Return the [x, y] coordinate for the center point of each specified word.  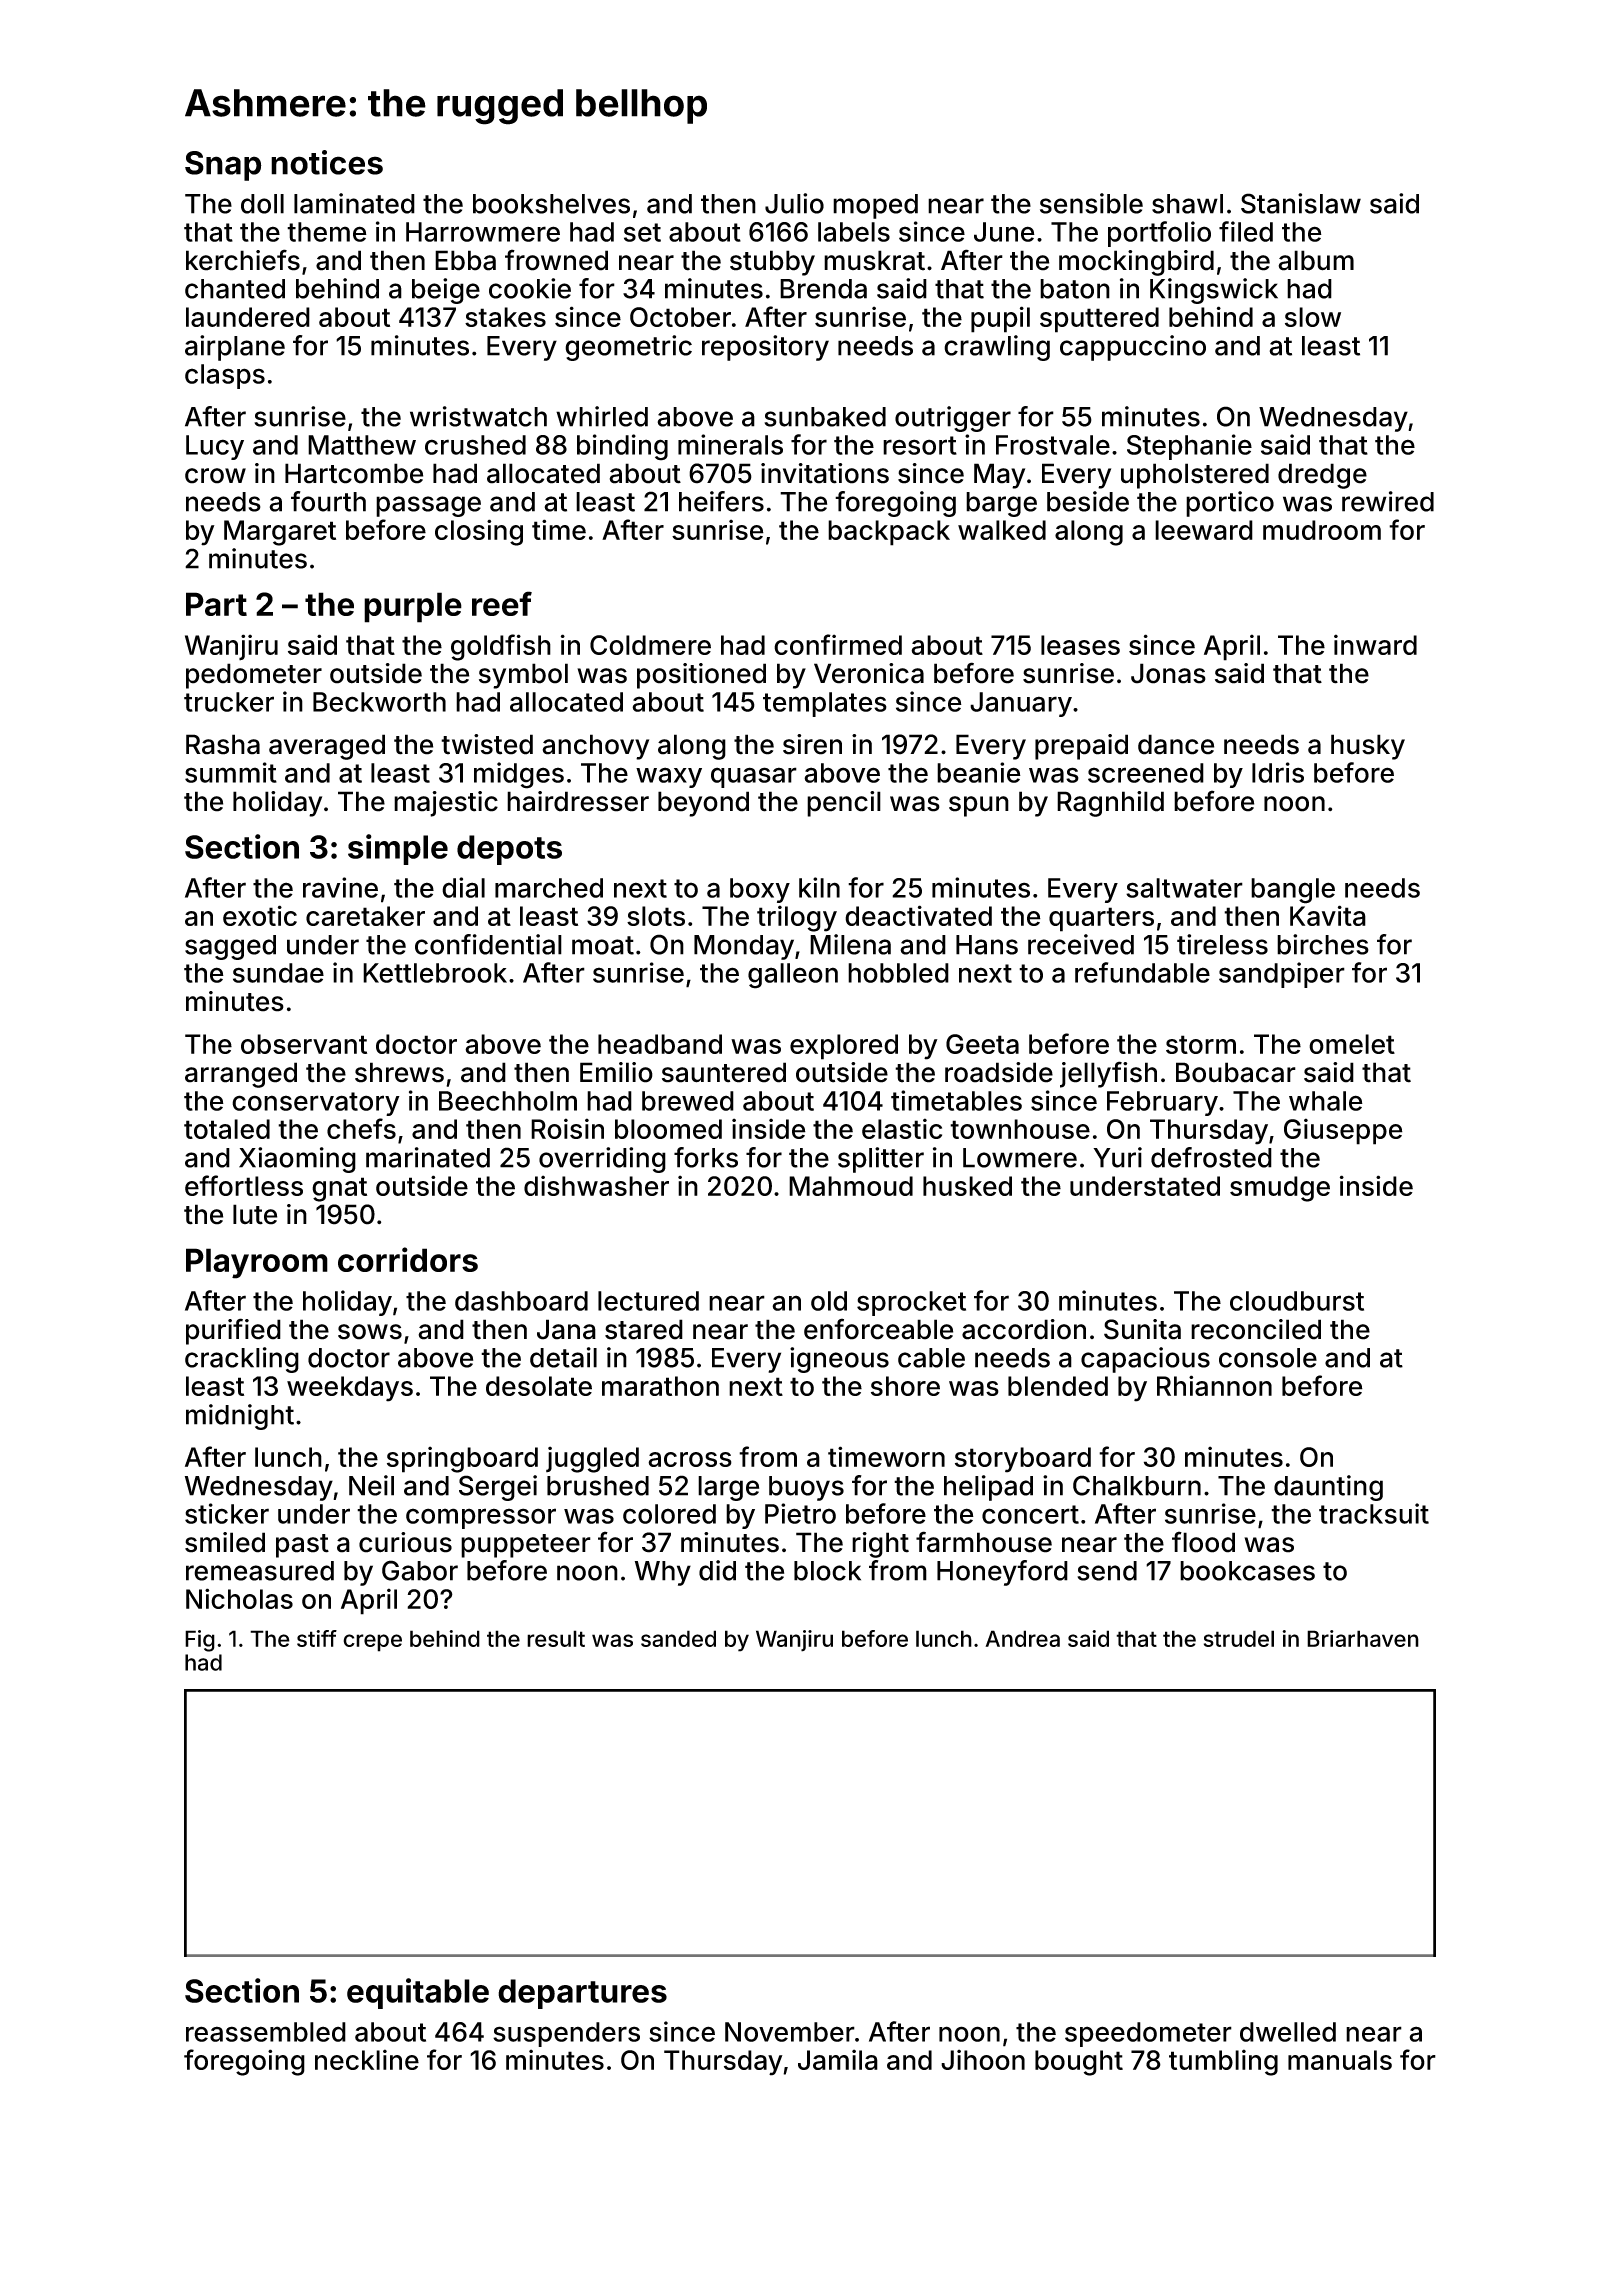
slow [1313, 317]
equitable [418, 1993]
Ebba [465, 260]
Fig [200, 1641]
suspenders [566, 2034]
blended [1058, 1386]
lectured [648, 1301]
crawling [997, 348]
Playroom [257, 1263]
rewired [1388, 501]
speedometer [1148, 2034]
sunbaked [825, 417]
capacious [1145, 1360]
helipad [988, 1488]
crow [215, 476]
